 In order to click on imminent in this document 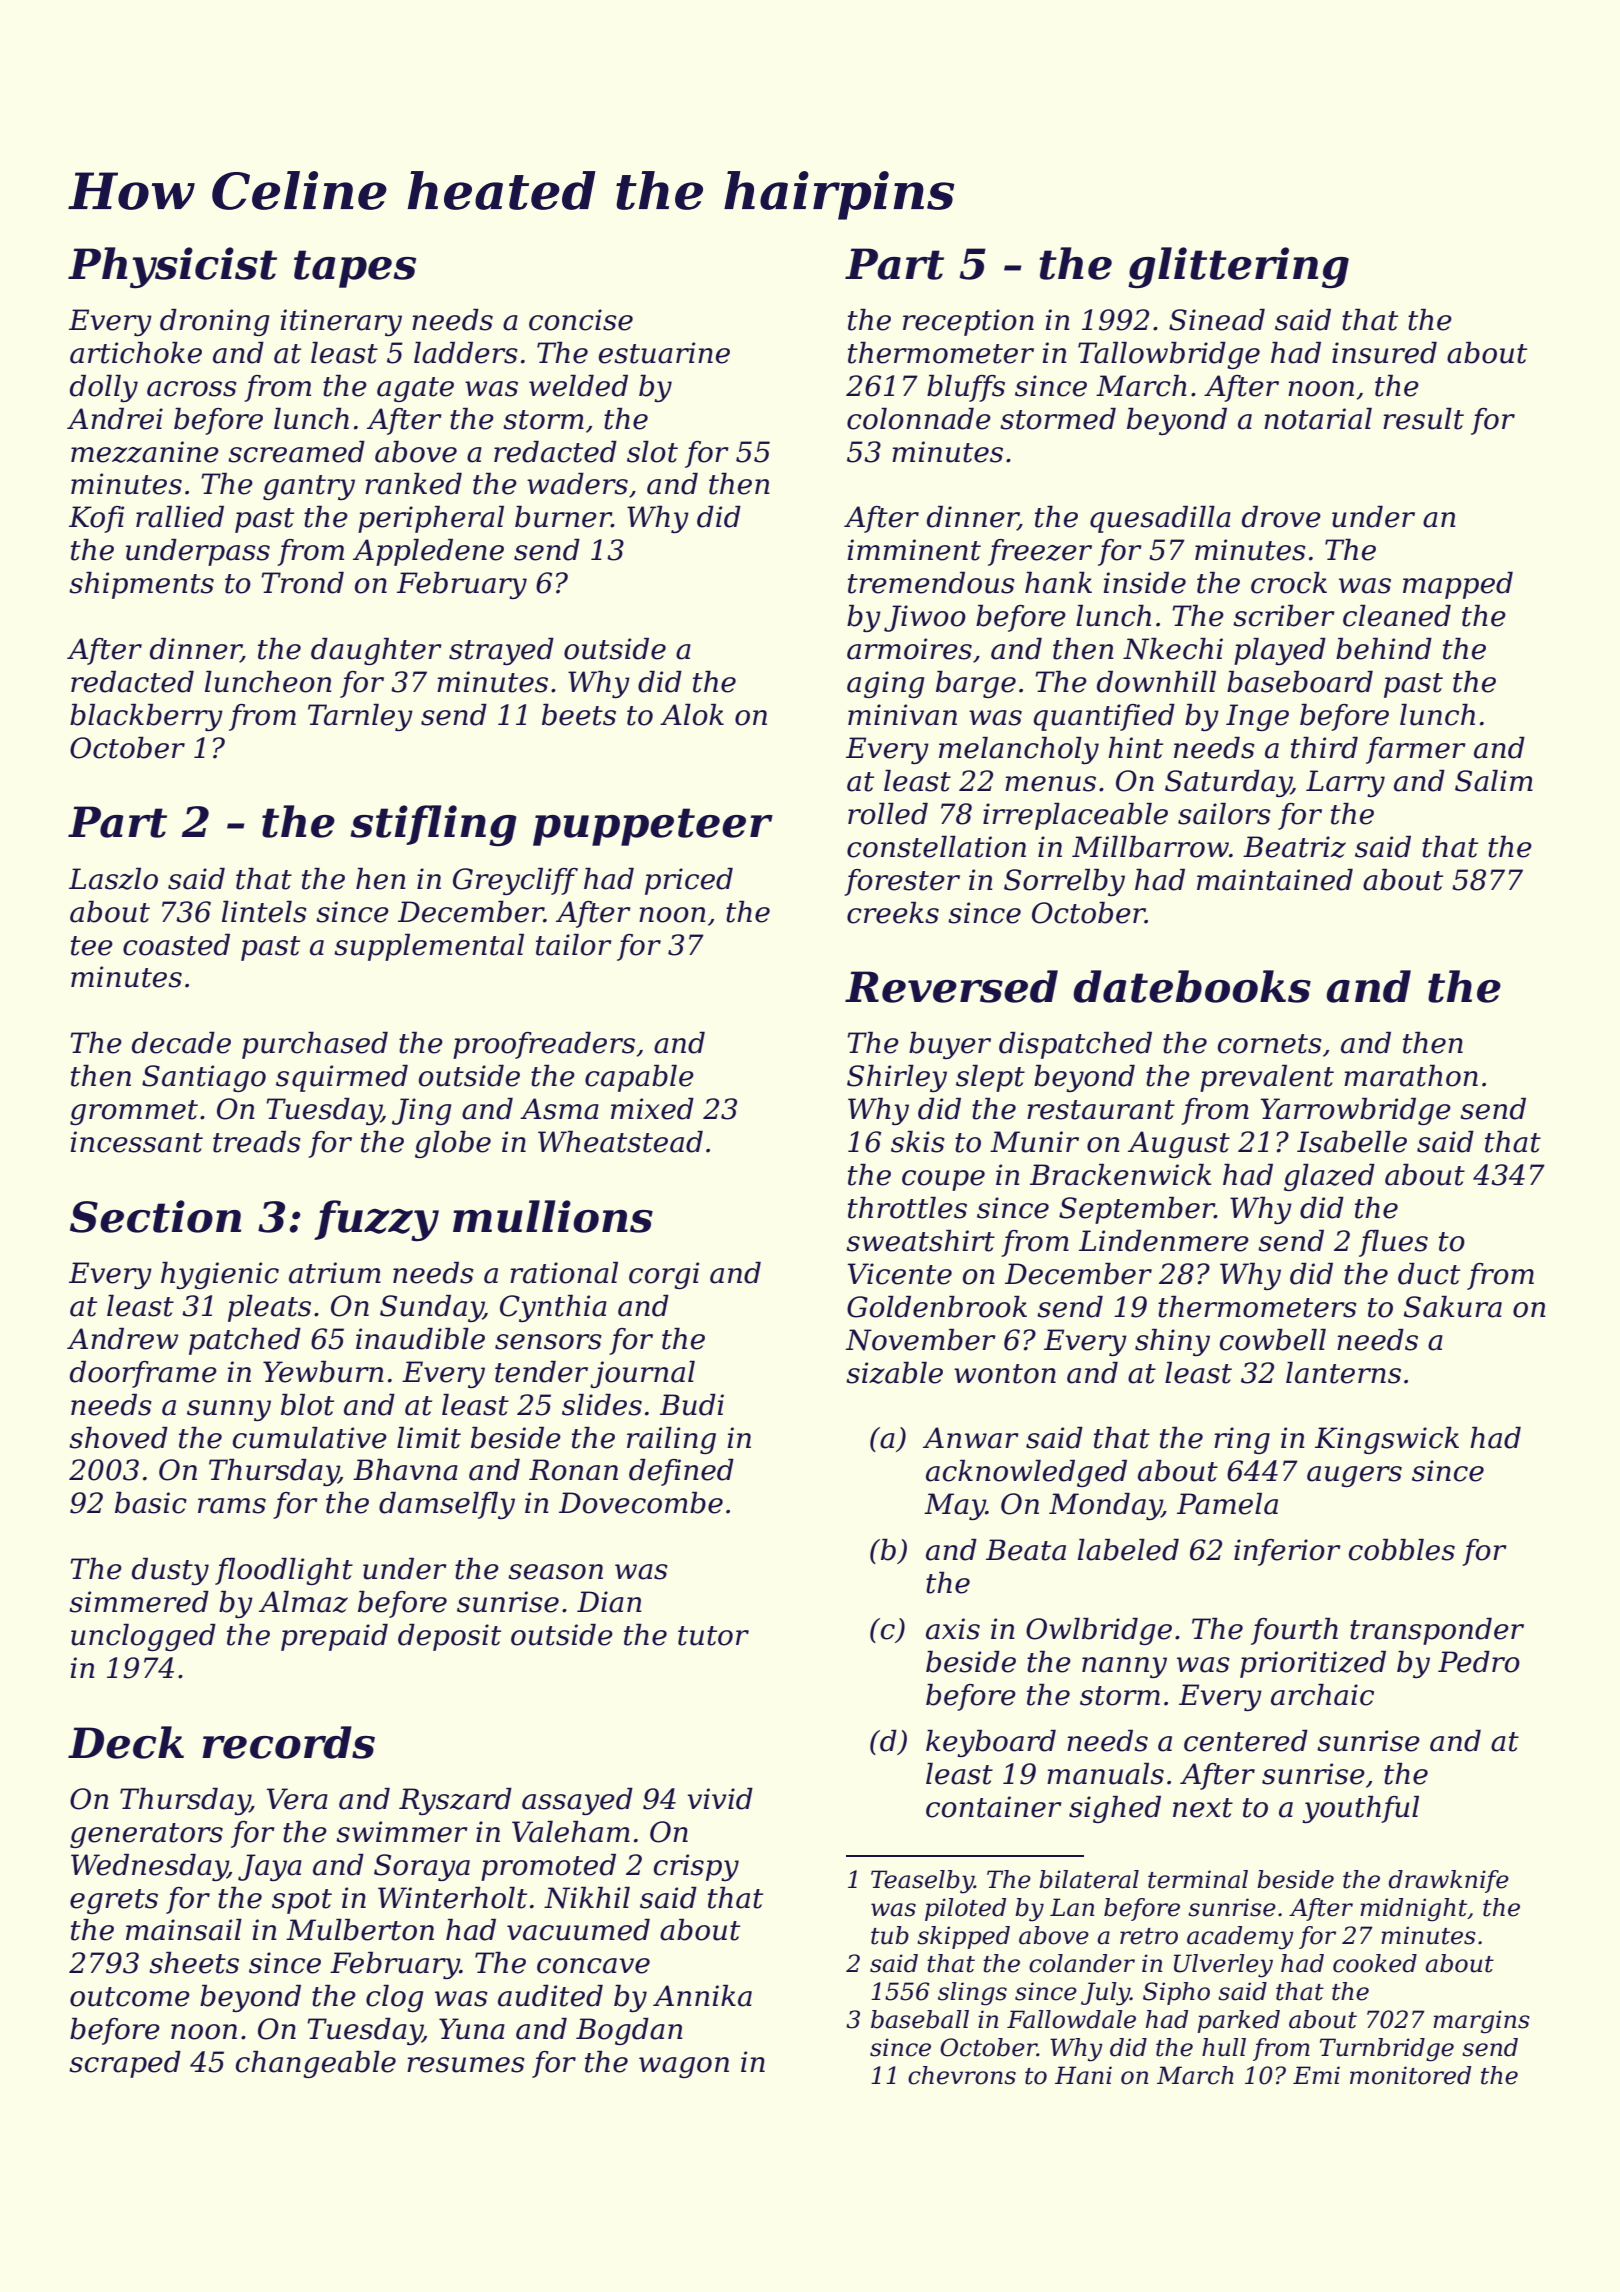, I will do `click(914, 550)`.
